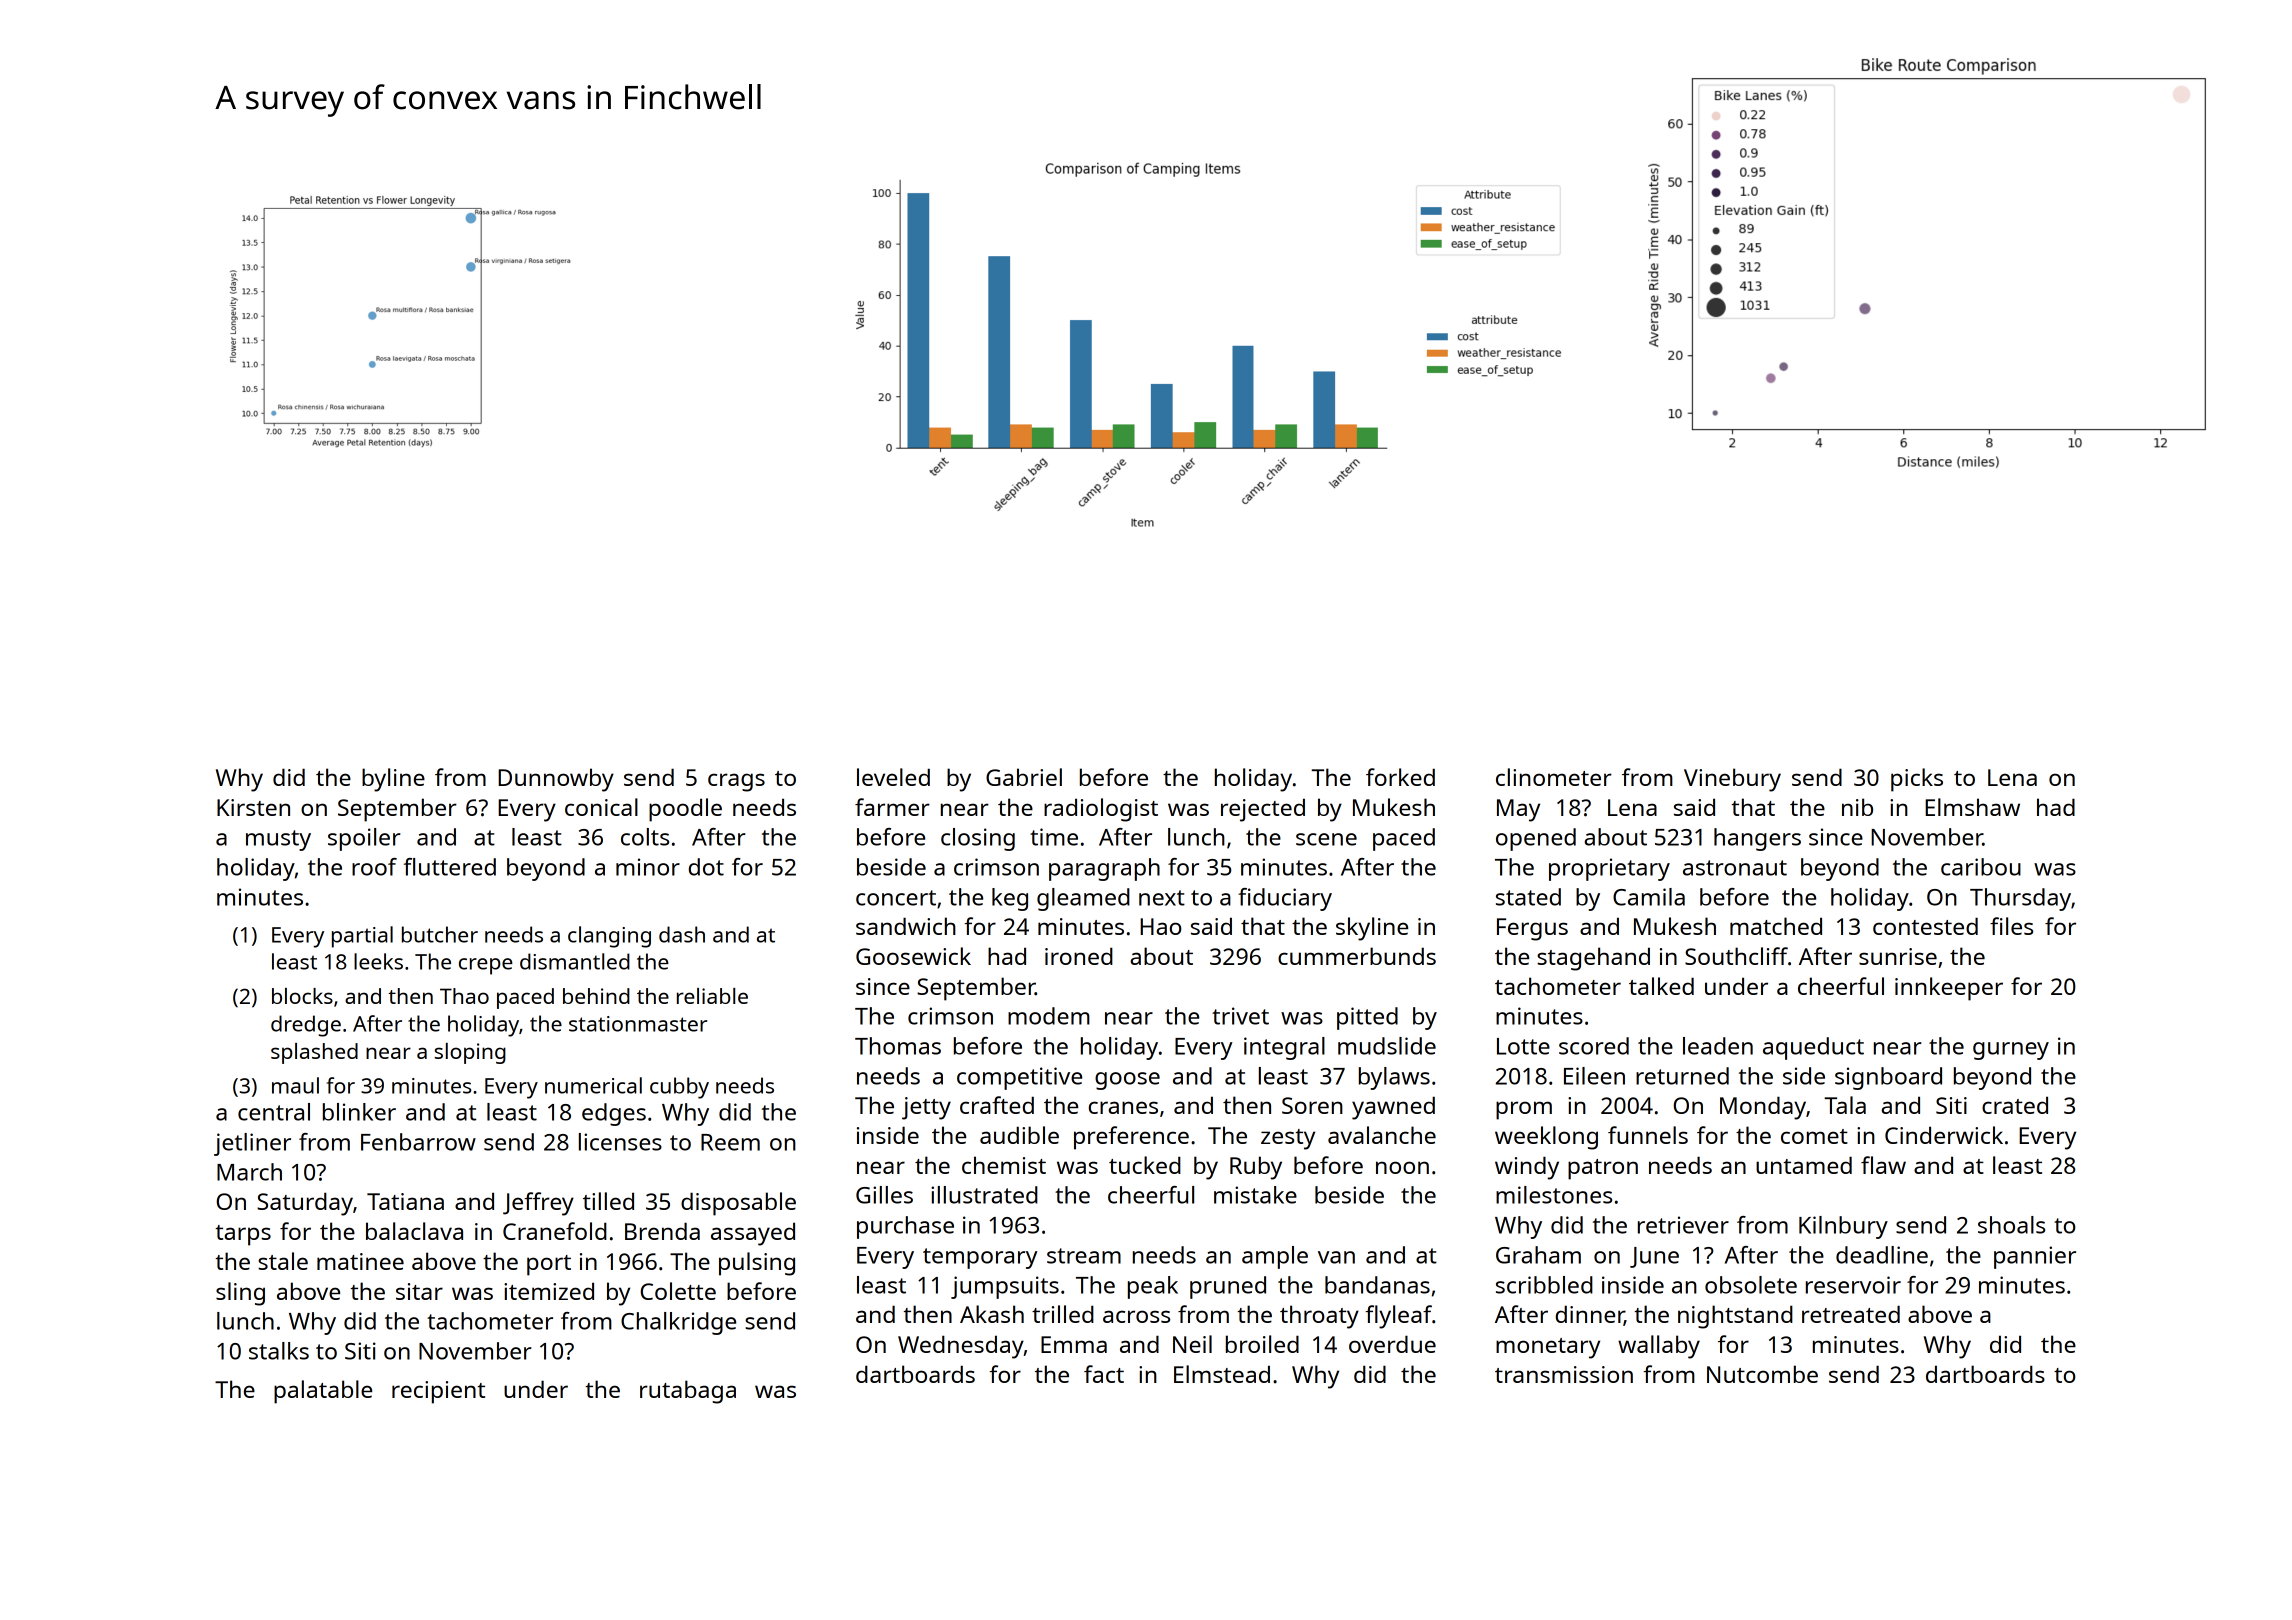 The image size is (2292, 1620). Describe the element at coordinates (682, 934) in the screenshot. I see `dash` at that location.
